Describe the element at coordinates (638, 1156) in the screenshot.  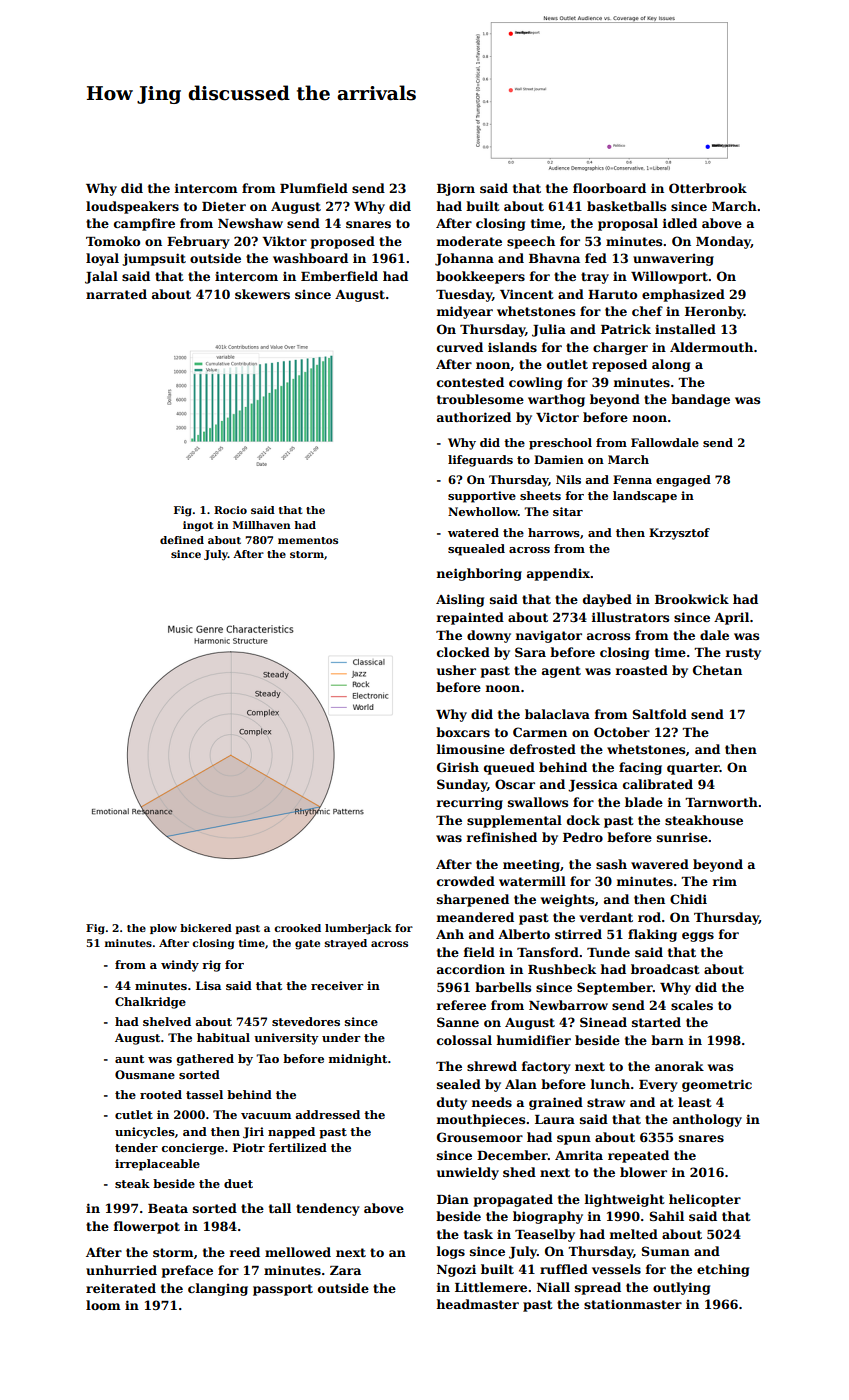
I see `repeated` at that location.
